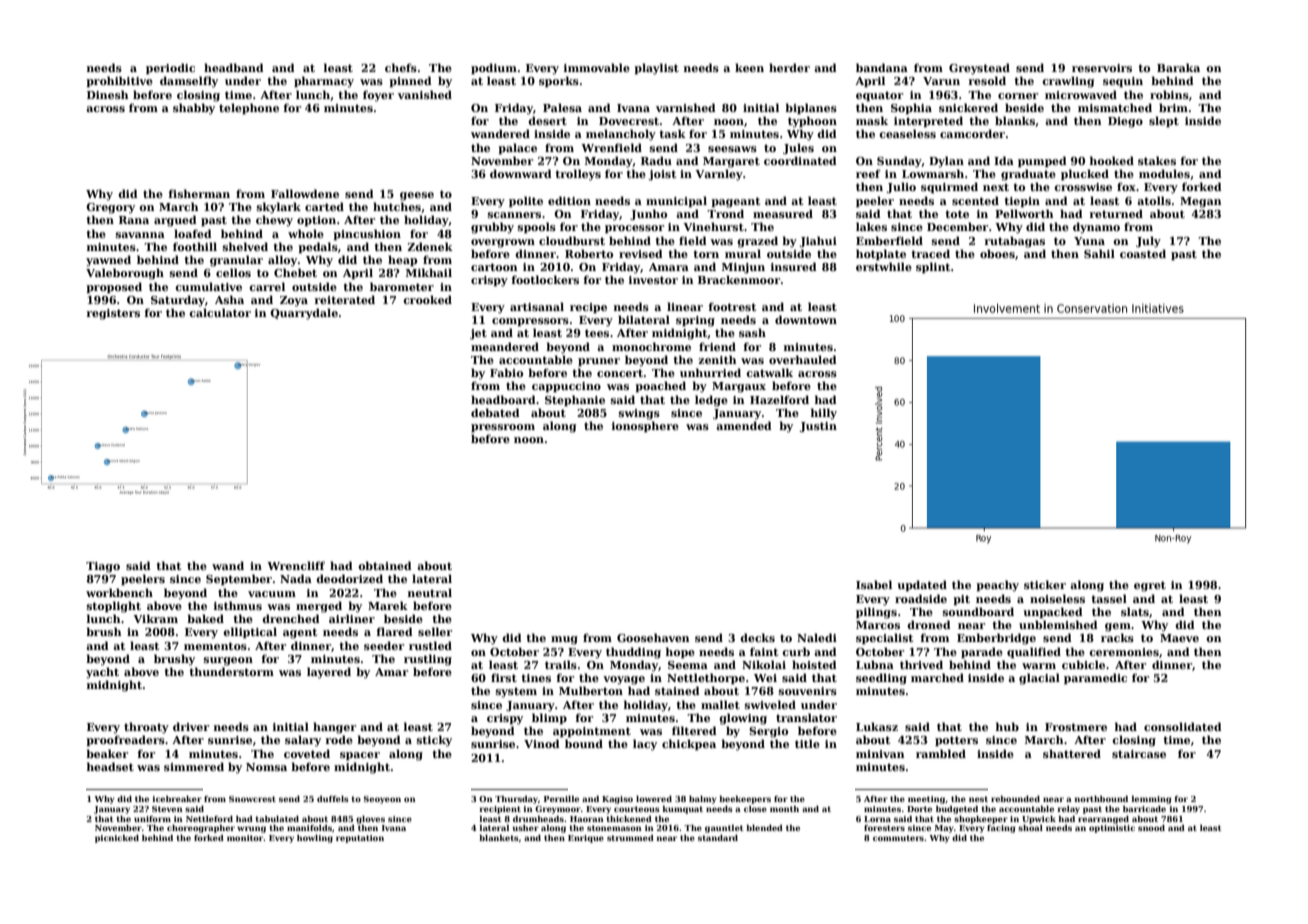 The width and height of the document is (1308, 924). What do you see at coordinates (718, 837) in the document?
I see `standard` at bounding box center [718, 837].
